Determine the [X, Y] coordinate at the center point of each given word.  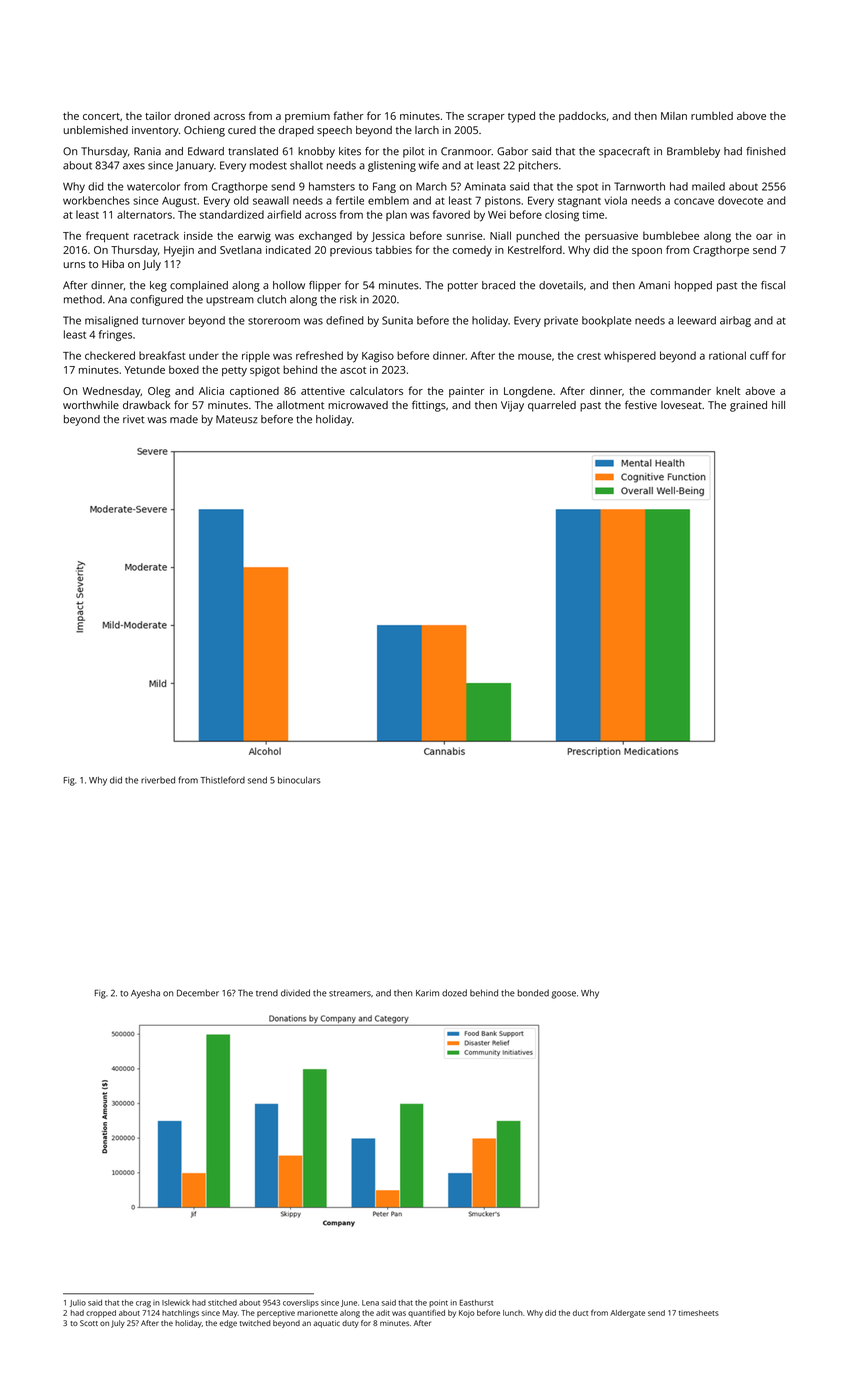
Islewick [176, 1302]
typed [521, 117]
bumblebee [671, 235]
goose [564, 995]
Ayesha [145, 994]
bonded [533, 993]
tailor [158, 116]
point [438, 1303]
